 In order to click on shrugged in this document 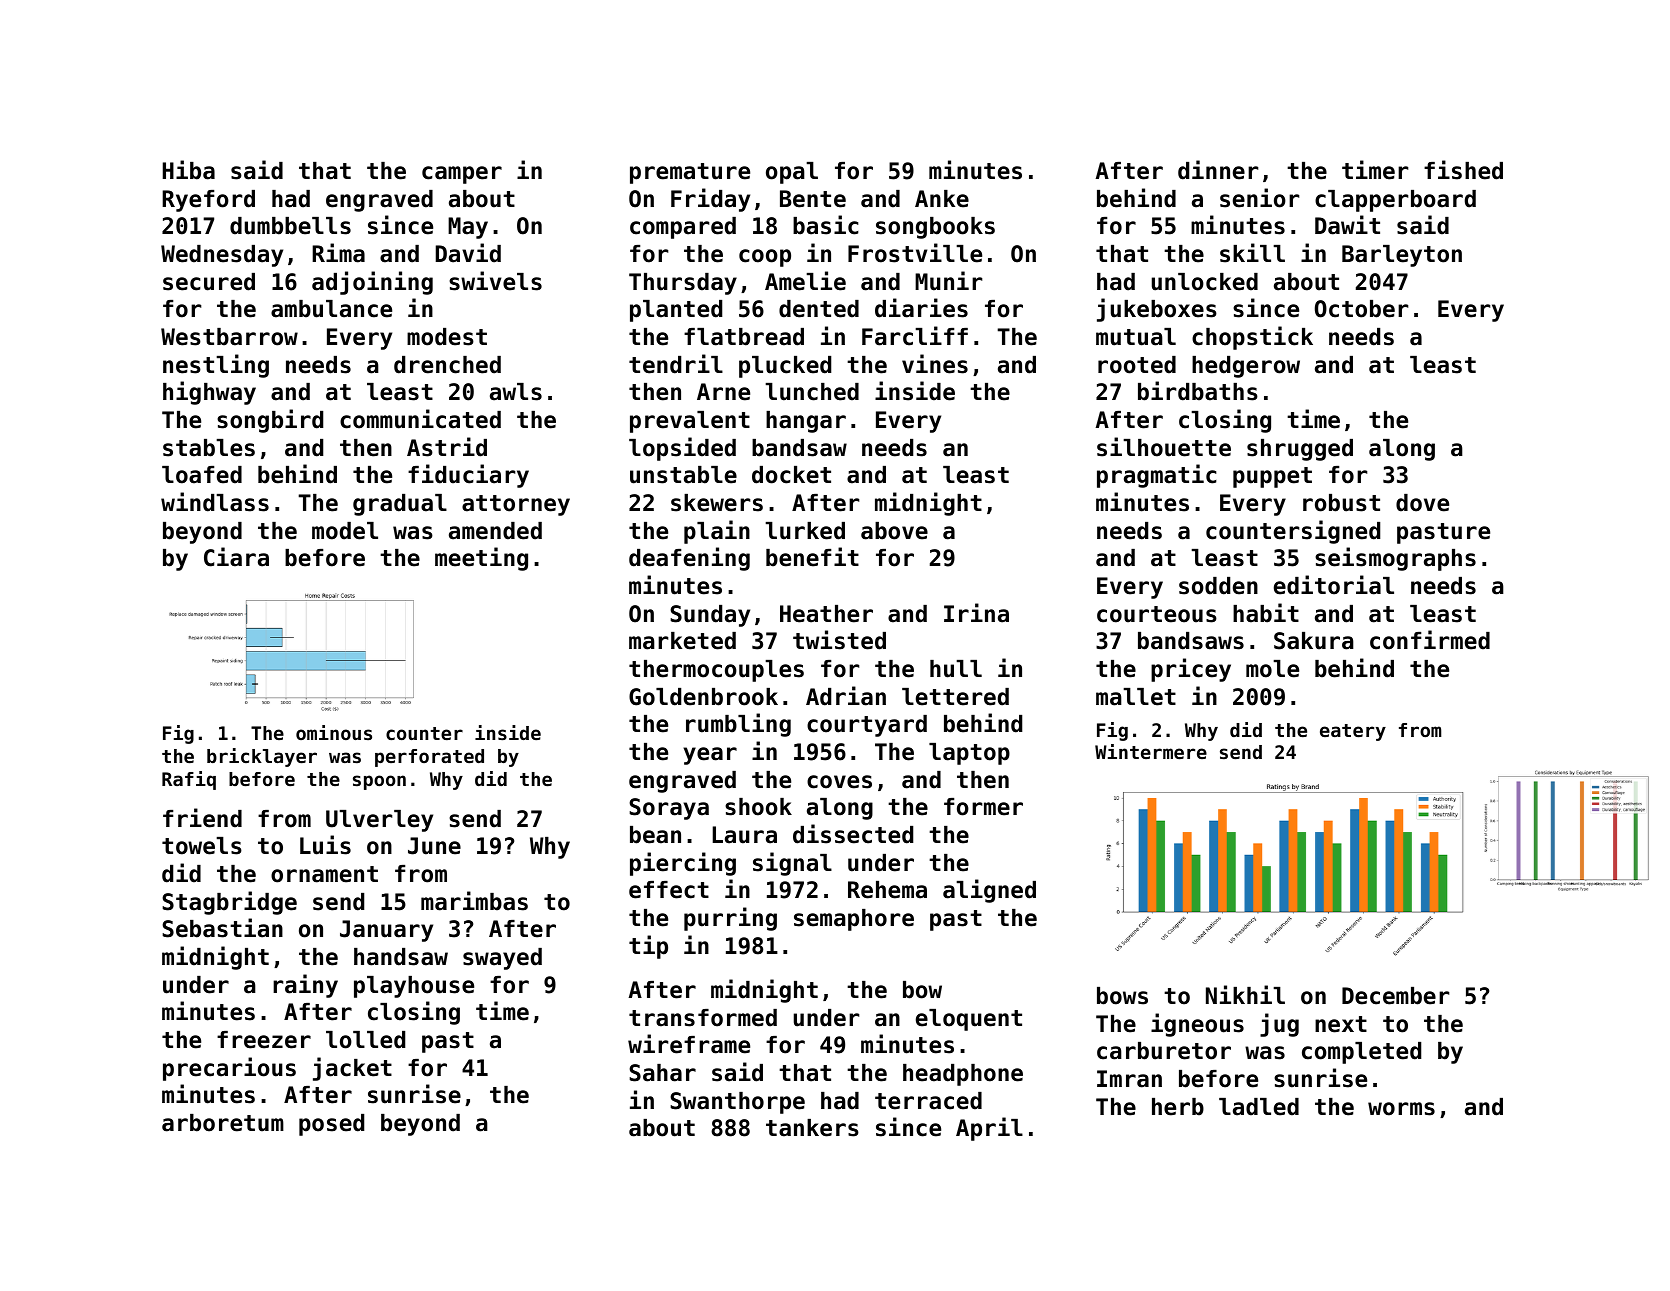, I will do `click(1300, 450)`.
